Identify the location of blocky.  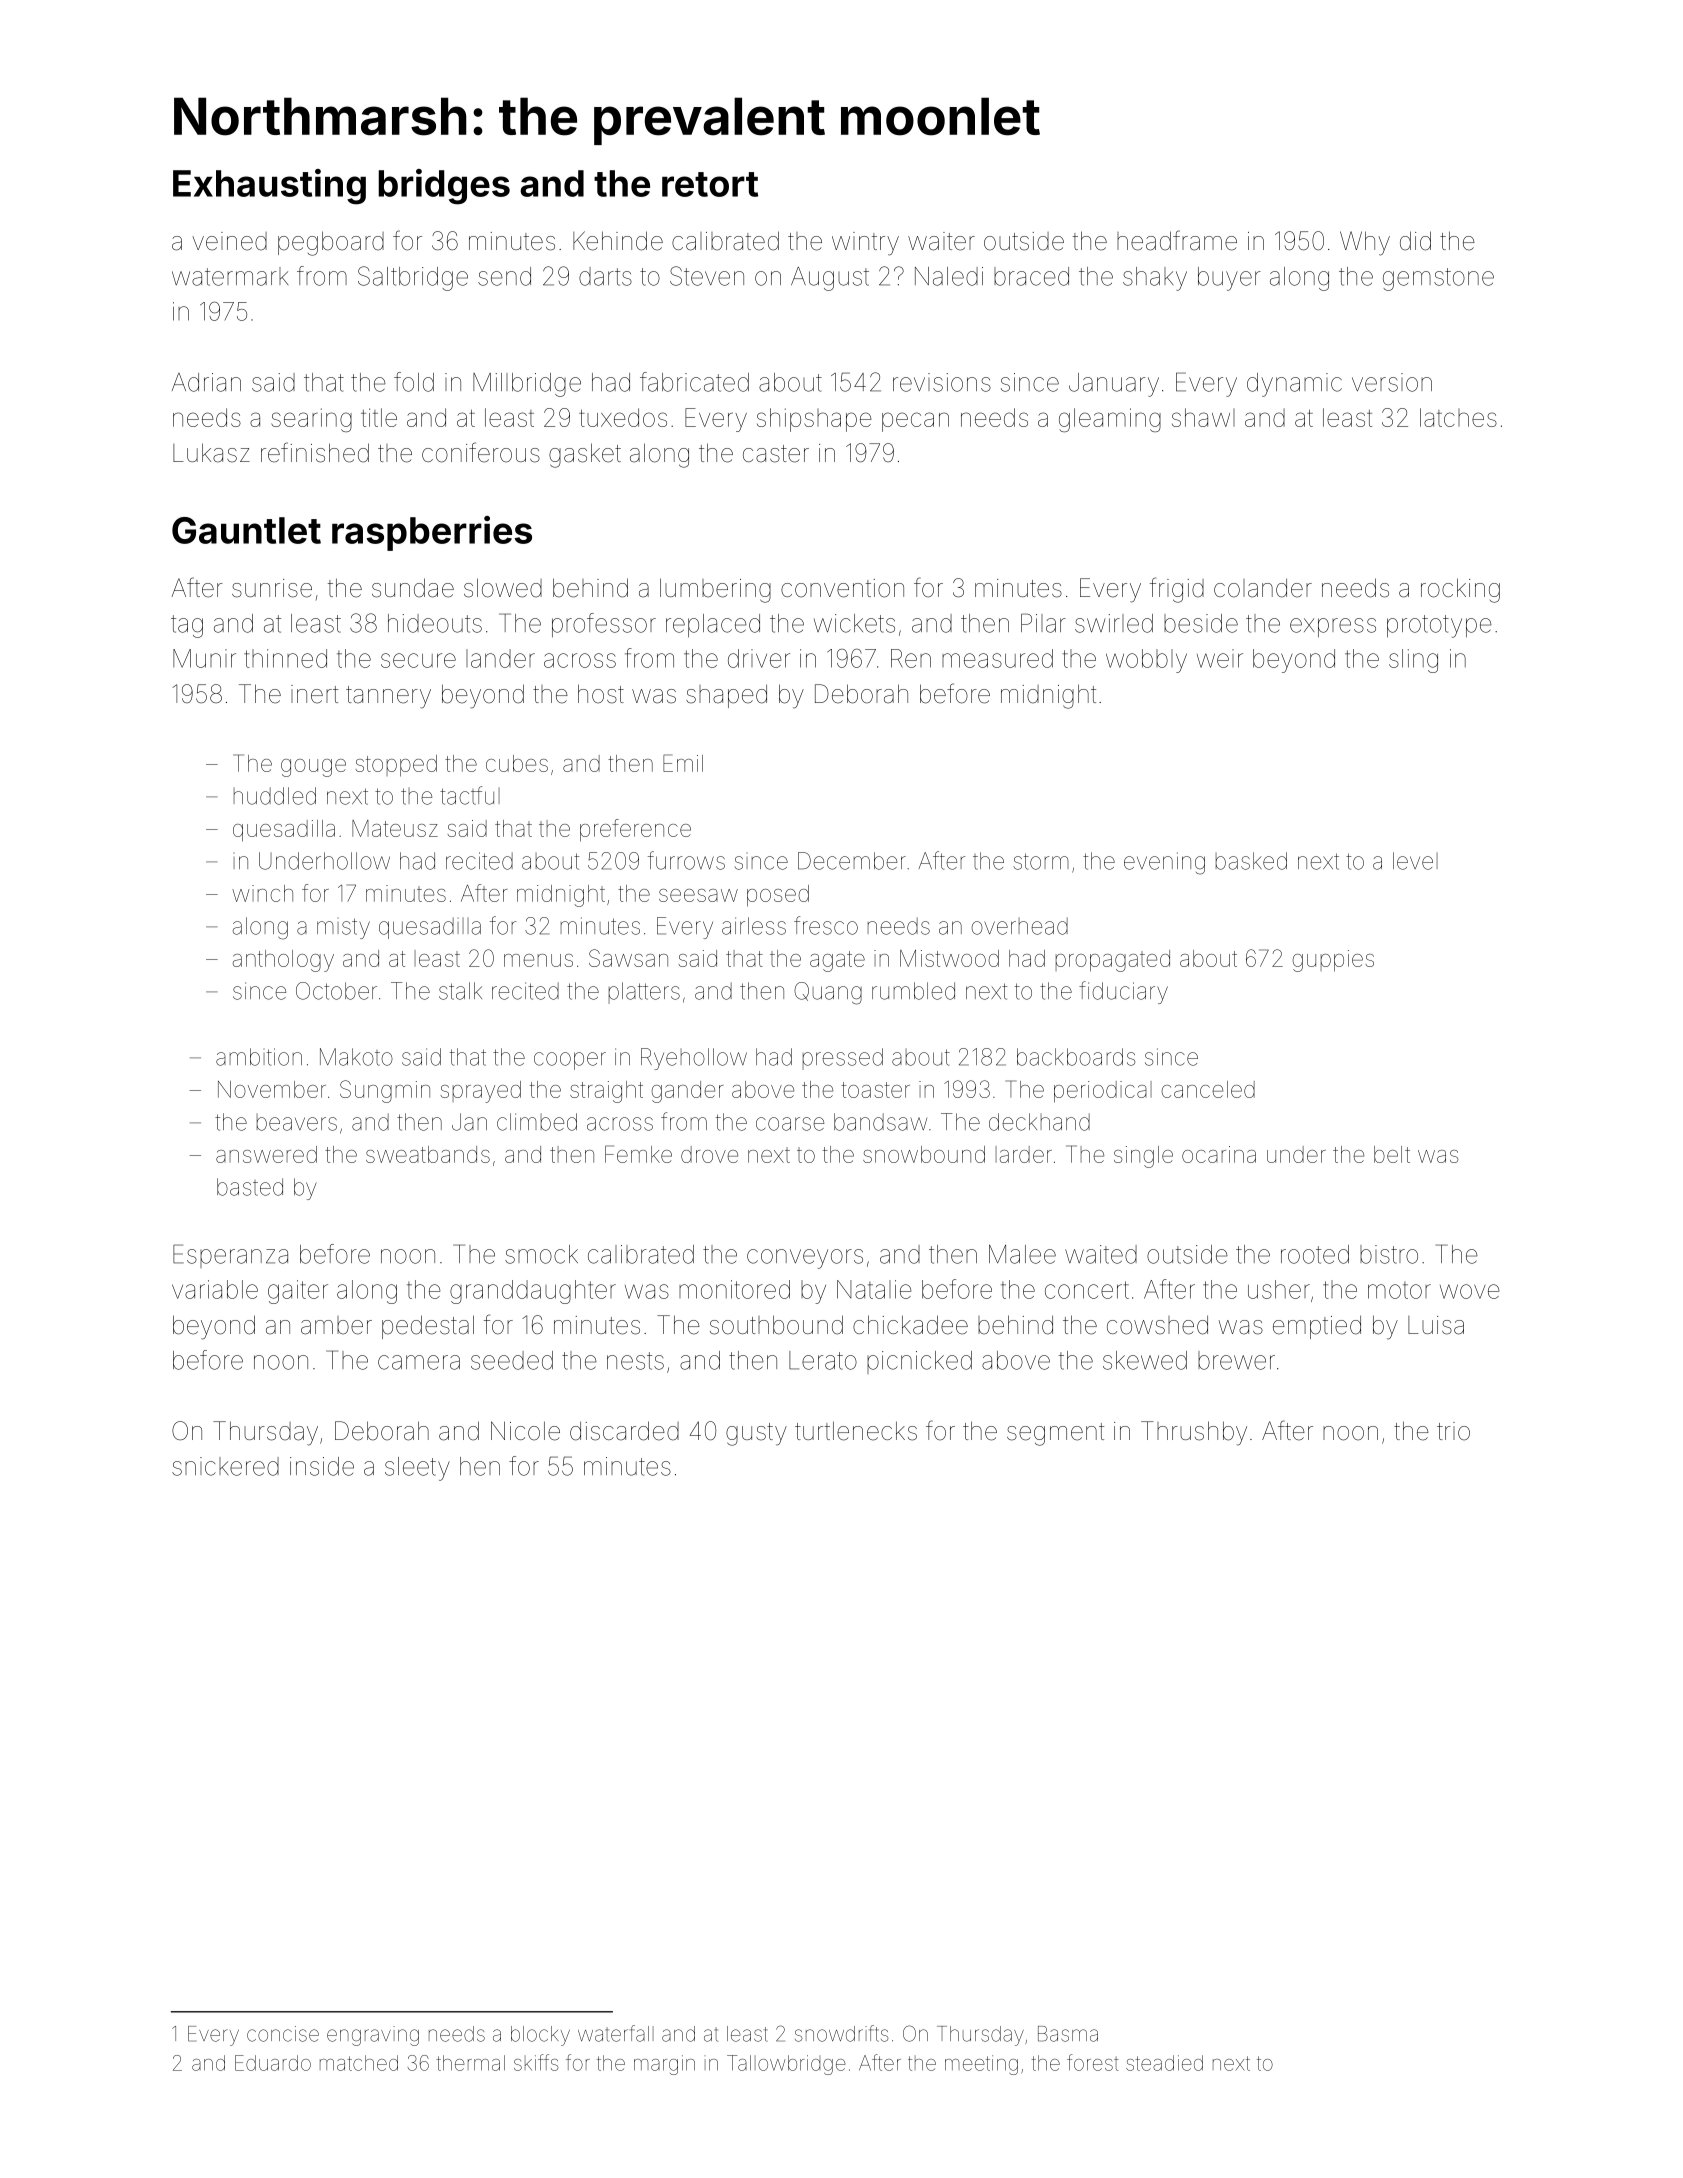
(540, 2036).
